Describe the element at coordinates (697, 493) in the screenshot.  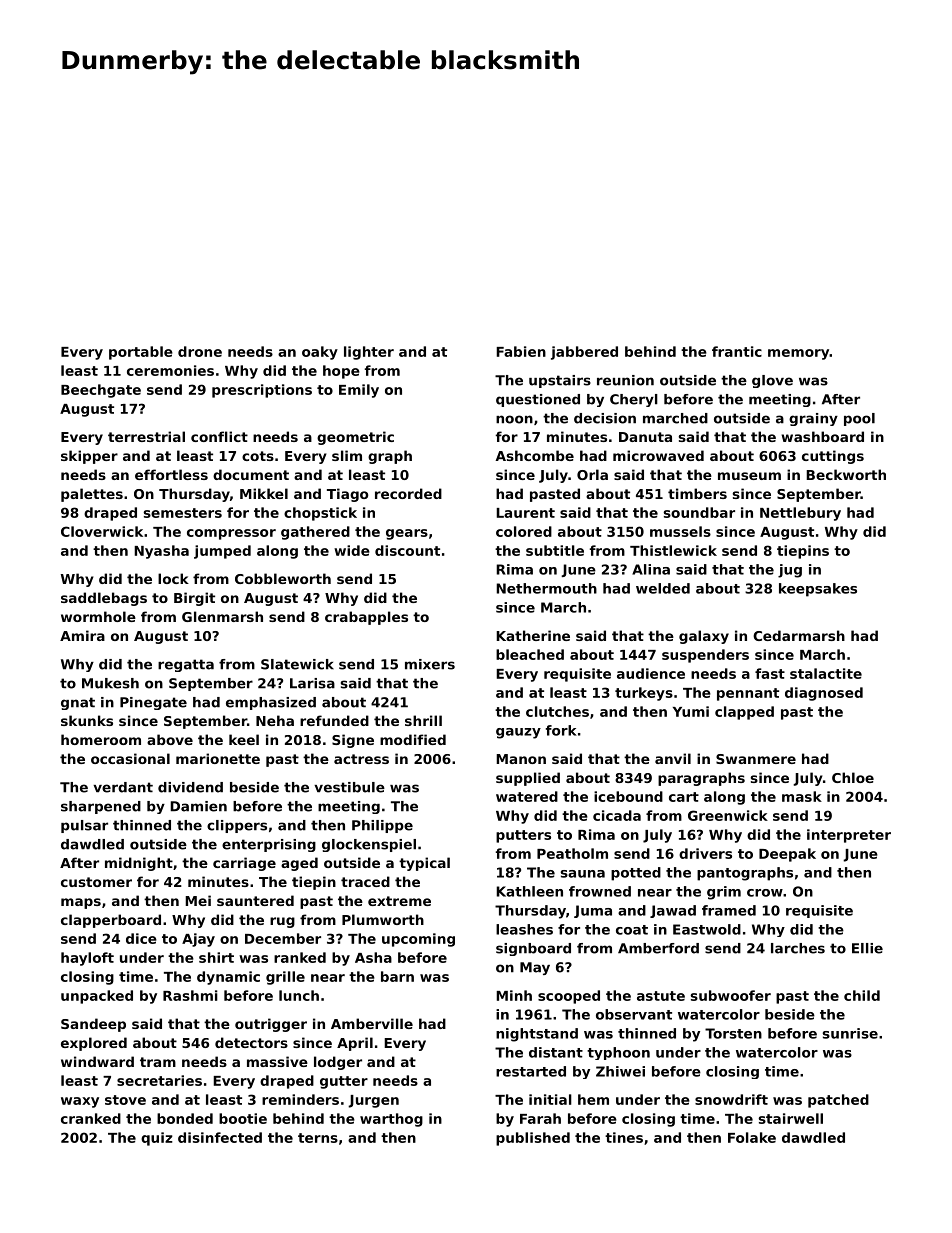
I see `timbers` at that location.
